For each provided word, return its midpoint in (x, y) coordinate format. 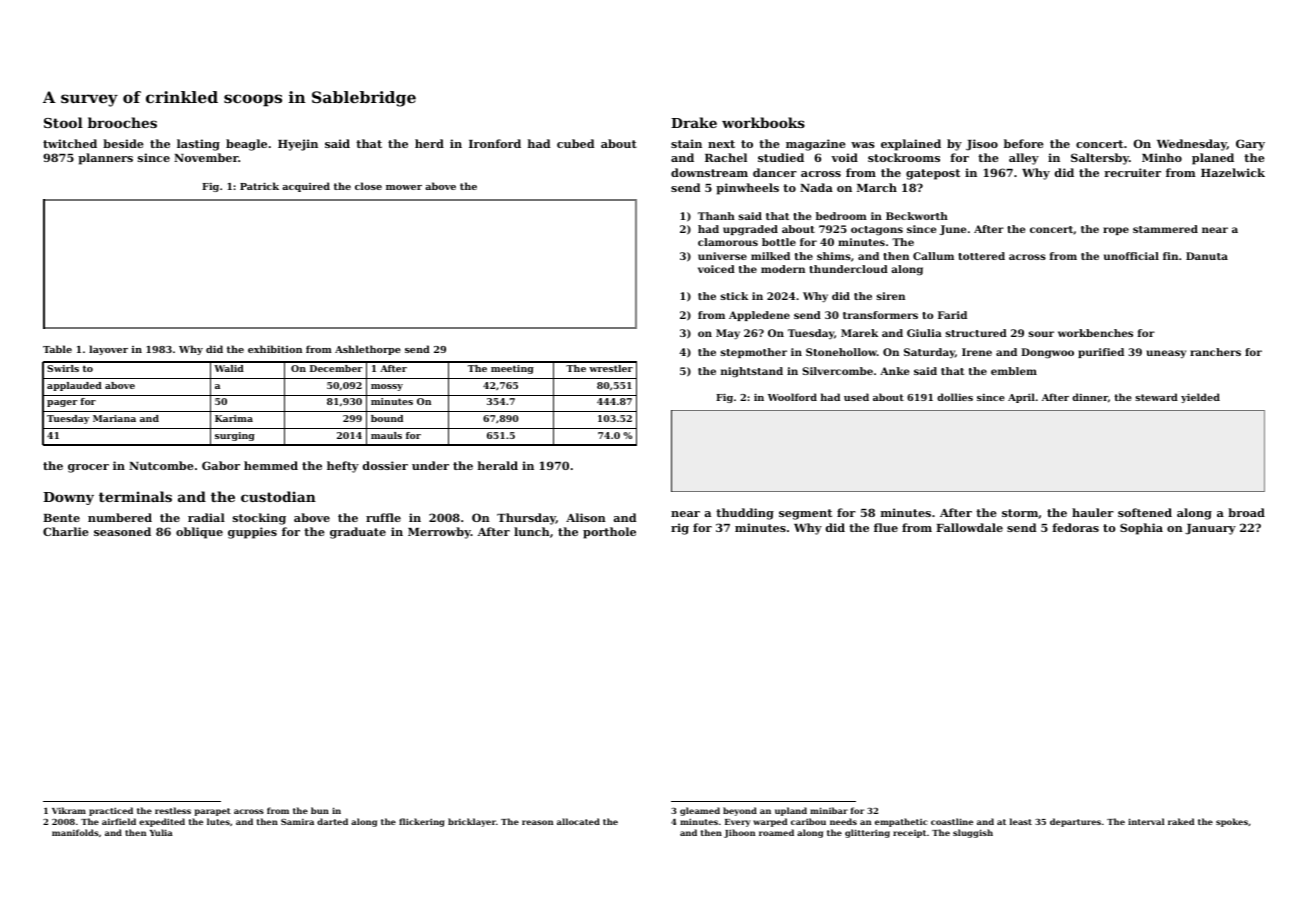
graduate (358, 533)
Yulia (161, 832)
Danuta (1207, 256)
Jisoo (982, 145)
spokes (1232, 822)
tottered (981, 256)
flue (886, 527)
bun (320, 810)
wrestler (611, 368)
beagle (246, 145)
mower (404, 187)
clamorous (728, 242)
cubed (575, 143)
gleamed (700, 811)
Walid (229, 368)
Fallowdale (969, 527)
